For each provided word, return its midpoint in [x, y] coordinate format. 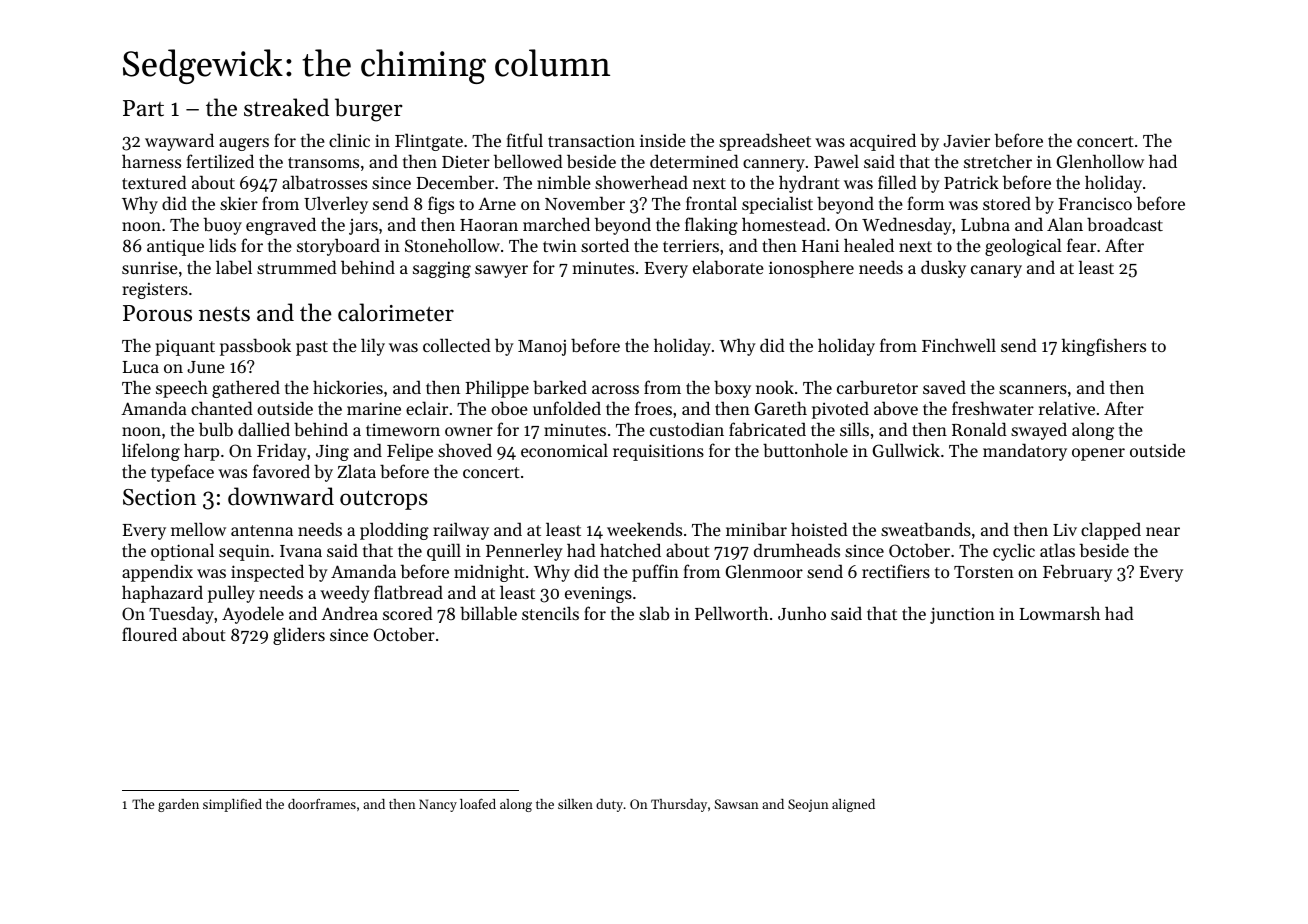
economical [564, 450]
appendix [157, 573]
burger [369, 110]
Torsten [984, 572]
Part [143, 108]
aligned [853, 805]
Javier [966, 140]
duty [609, 805]
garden [178, 805]
